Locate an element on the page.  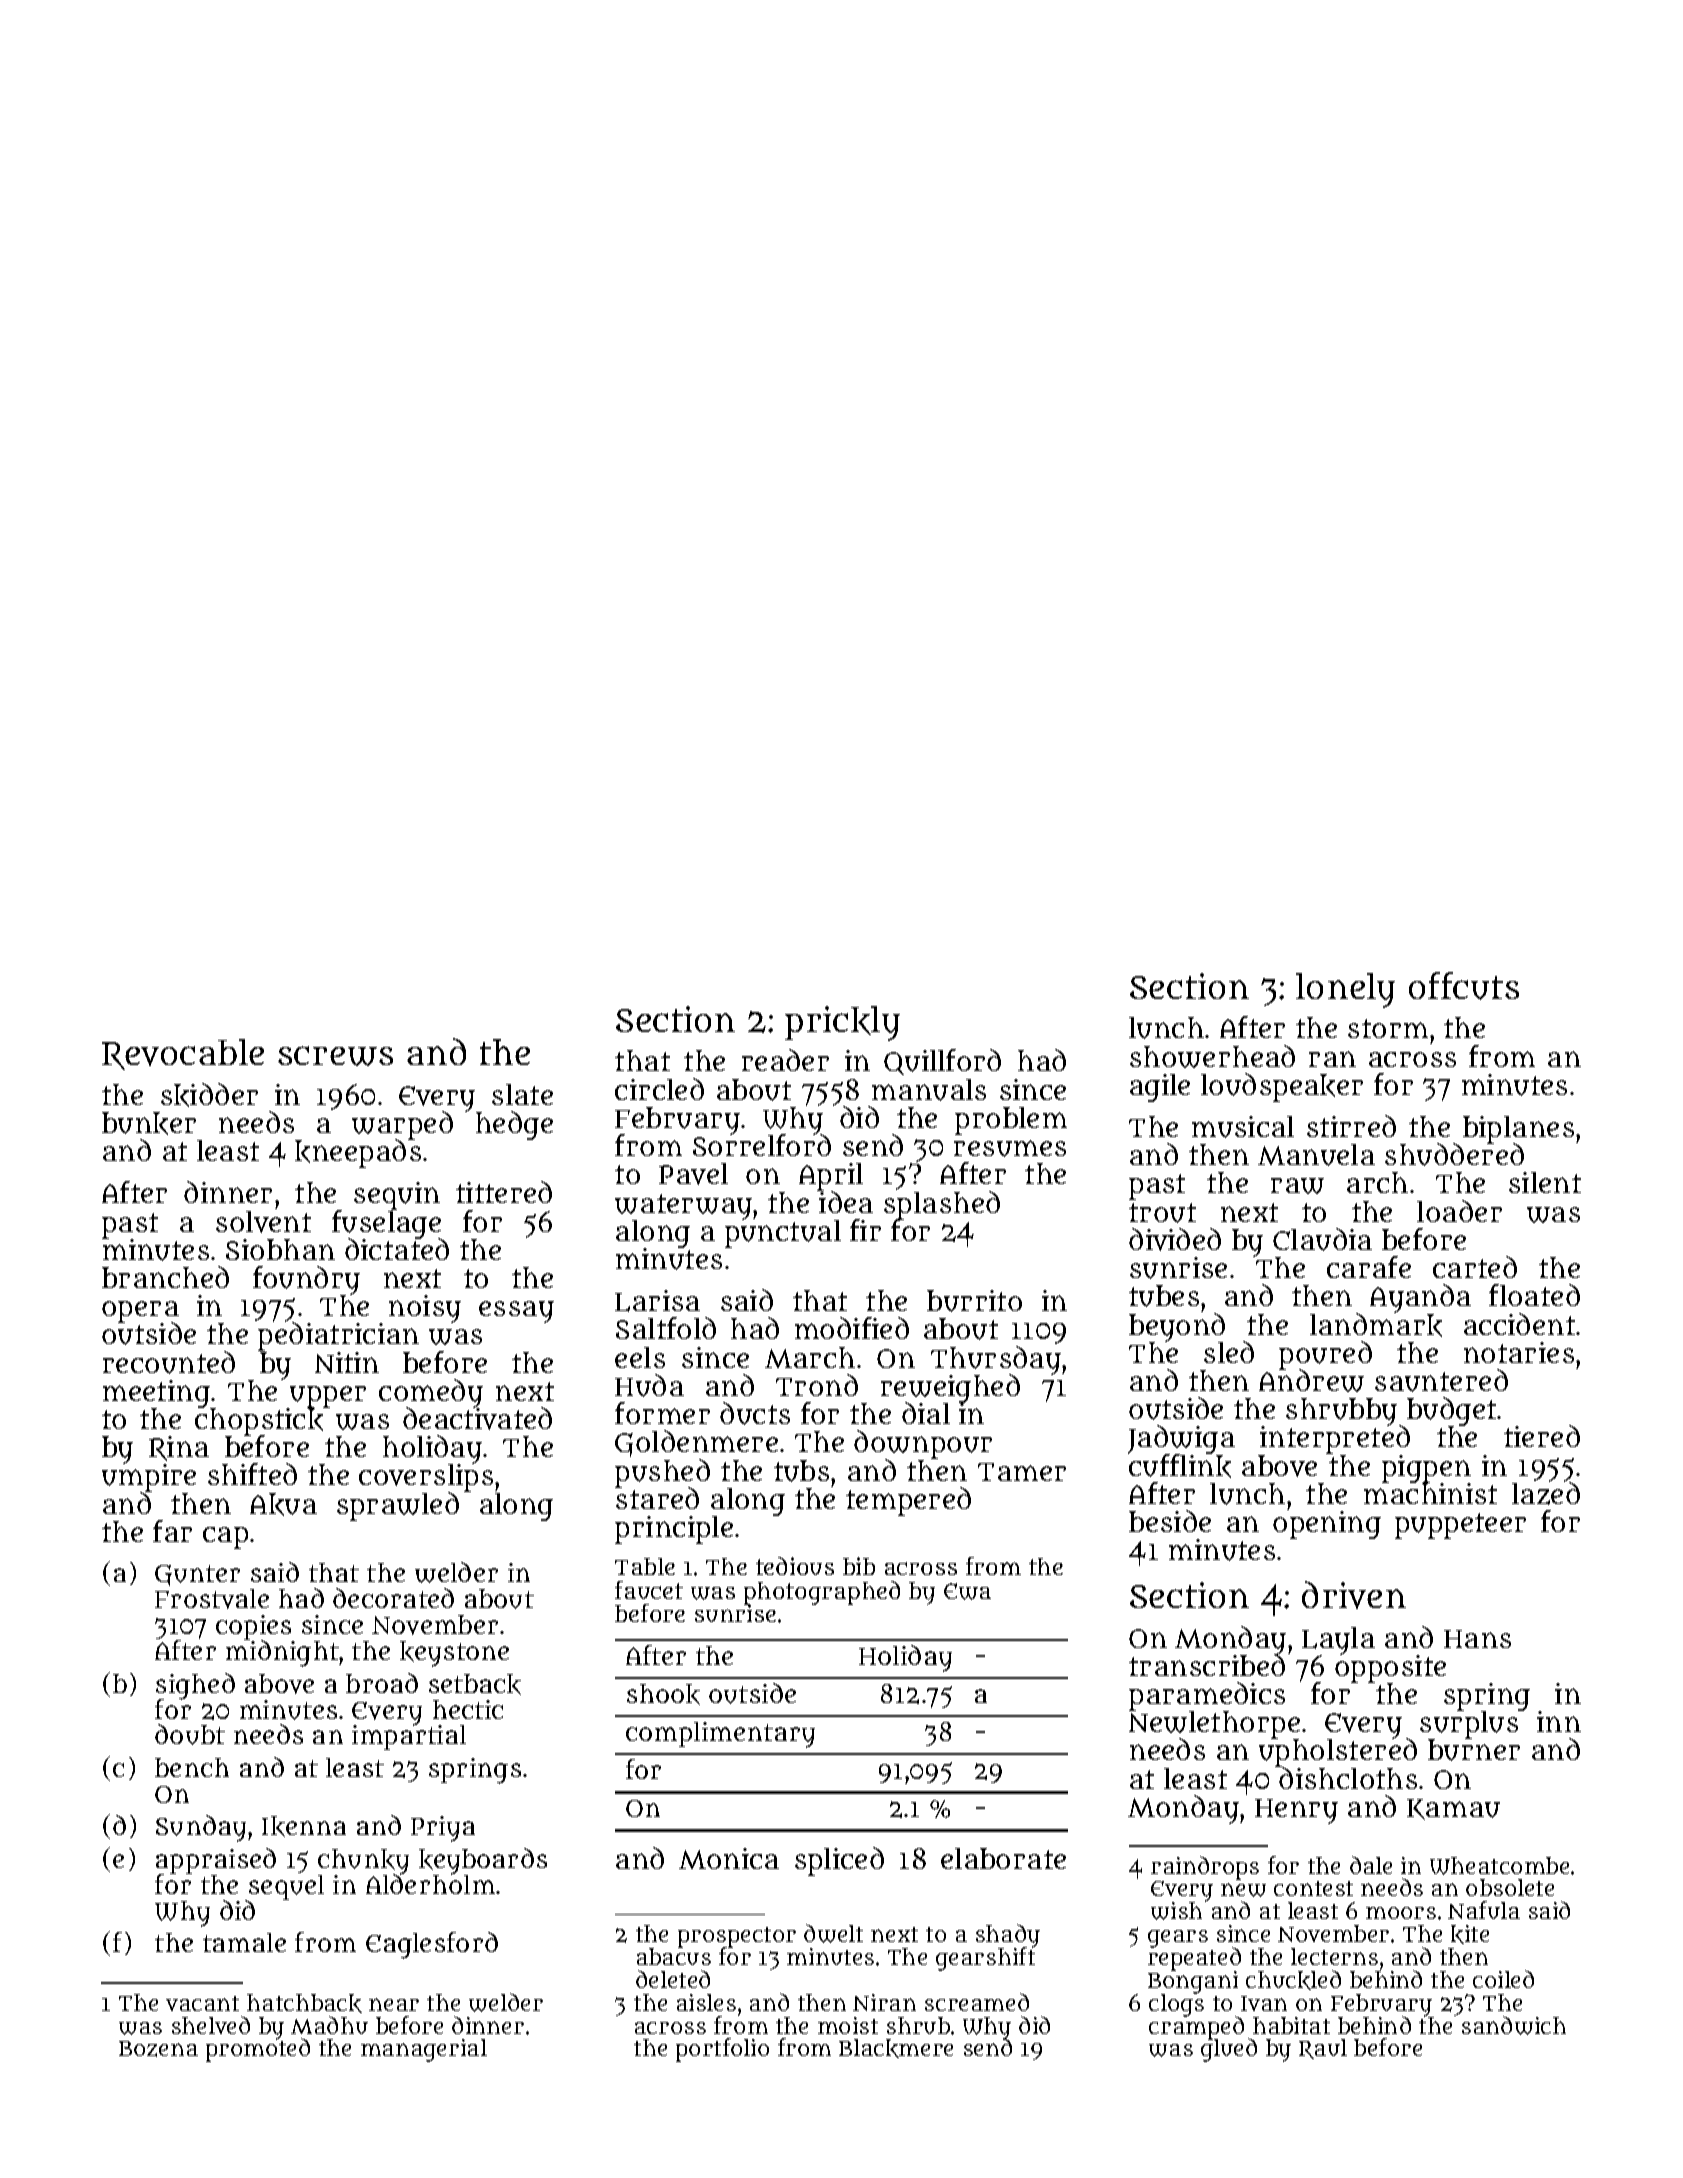
tedious is located at coordinates (795, 1566).
